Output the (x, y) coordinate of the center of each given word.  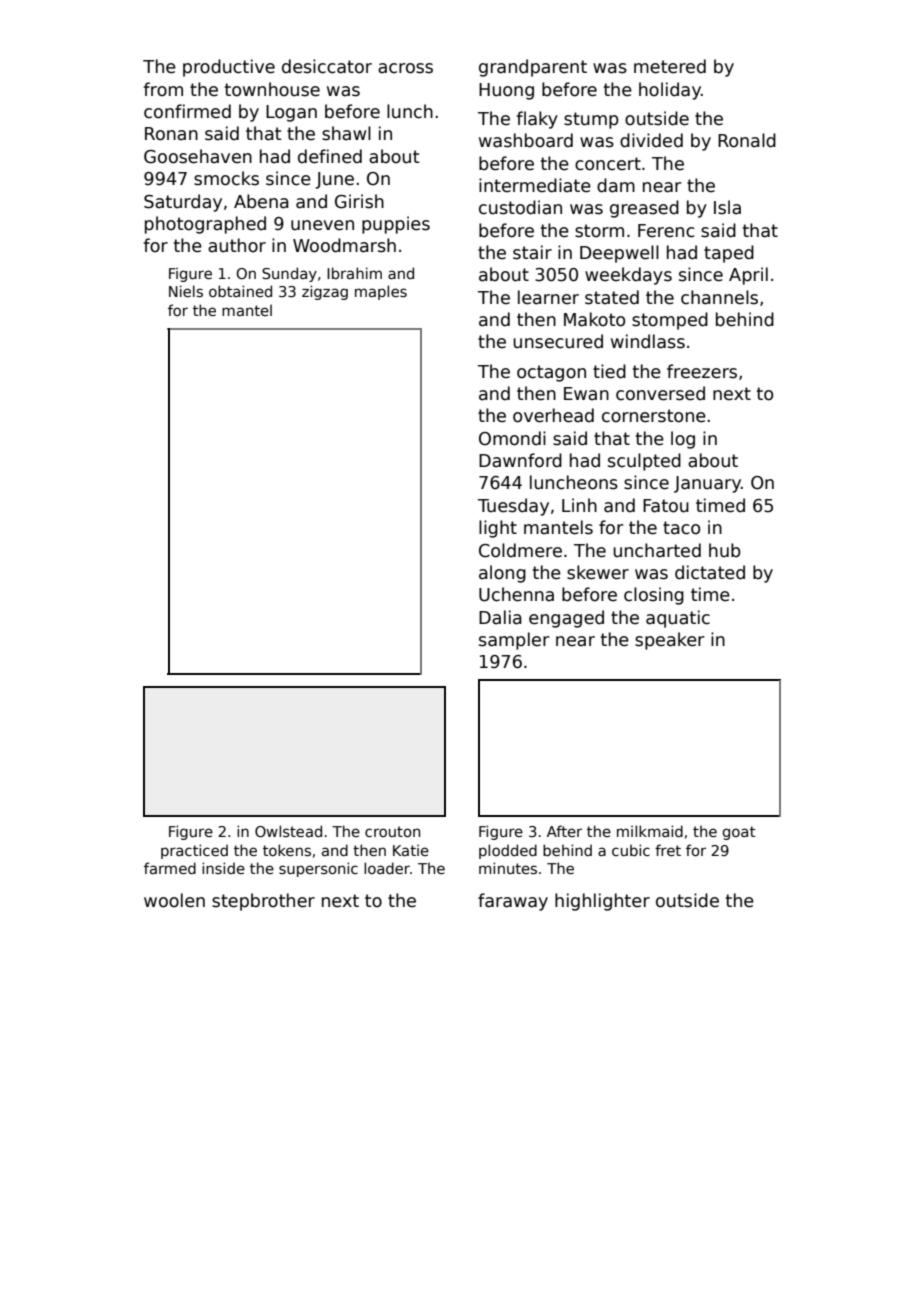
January (707, 484)
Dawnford (520, 460)
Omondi (512, 438)
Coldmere (520, 550)
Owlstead (288, 831)
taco (681, 528)
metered (670, 66)
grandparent (533, 68)
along (502, 574)
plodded (508, 851)
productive (229, 68)
